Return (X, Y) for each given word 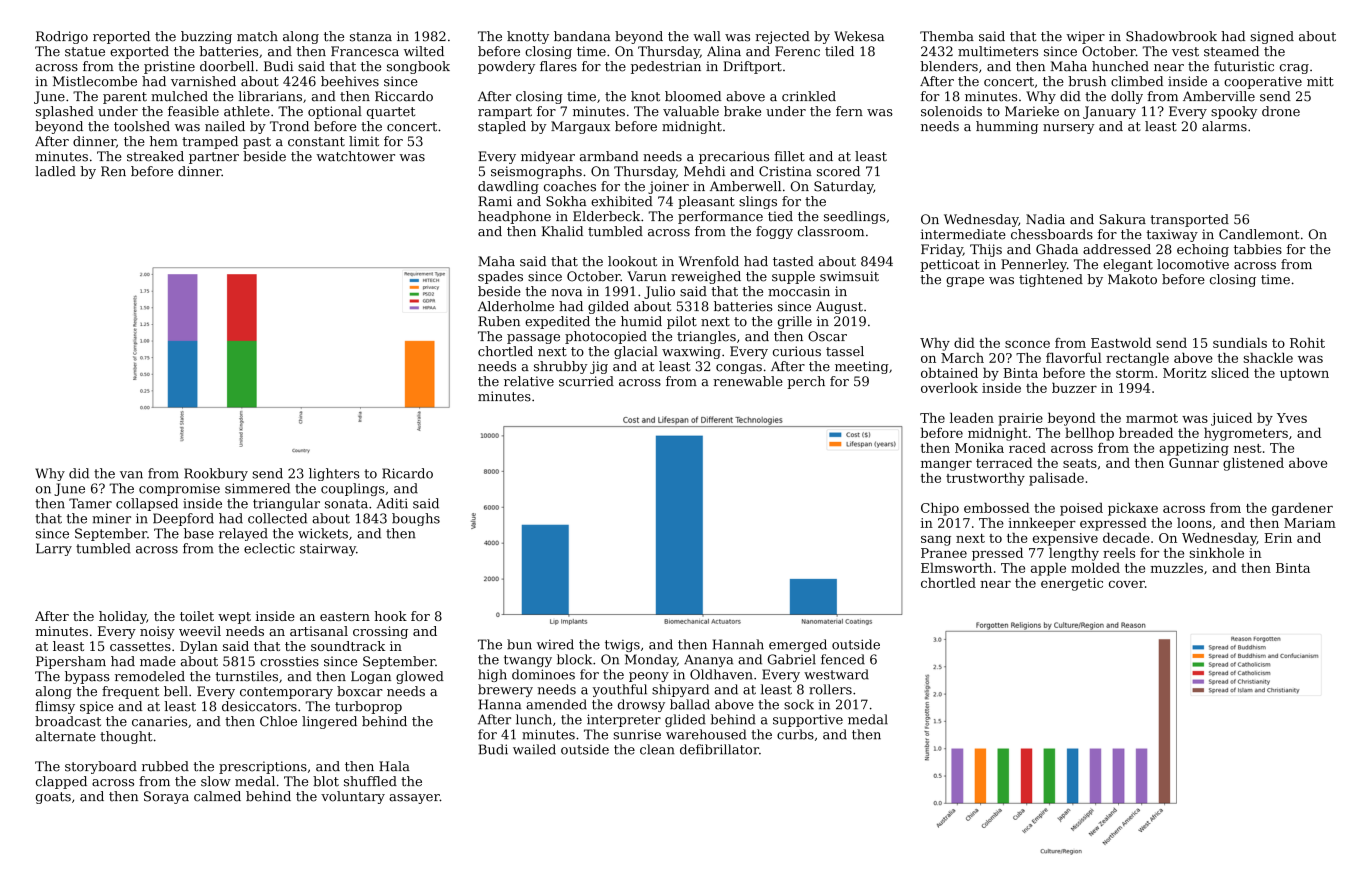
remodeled (150, 676)
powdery (506, 67)
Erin (1278, 538)
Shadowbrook (1171, 36)
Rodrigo (62, 37)
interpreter (624, 720)
